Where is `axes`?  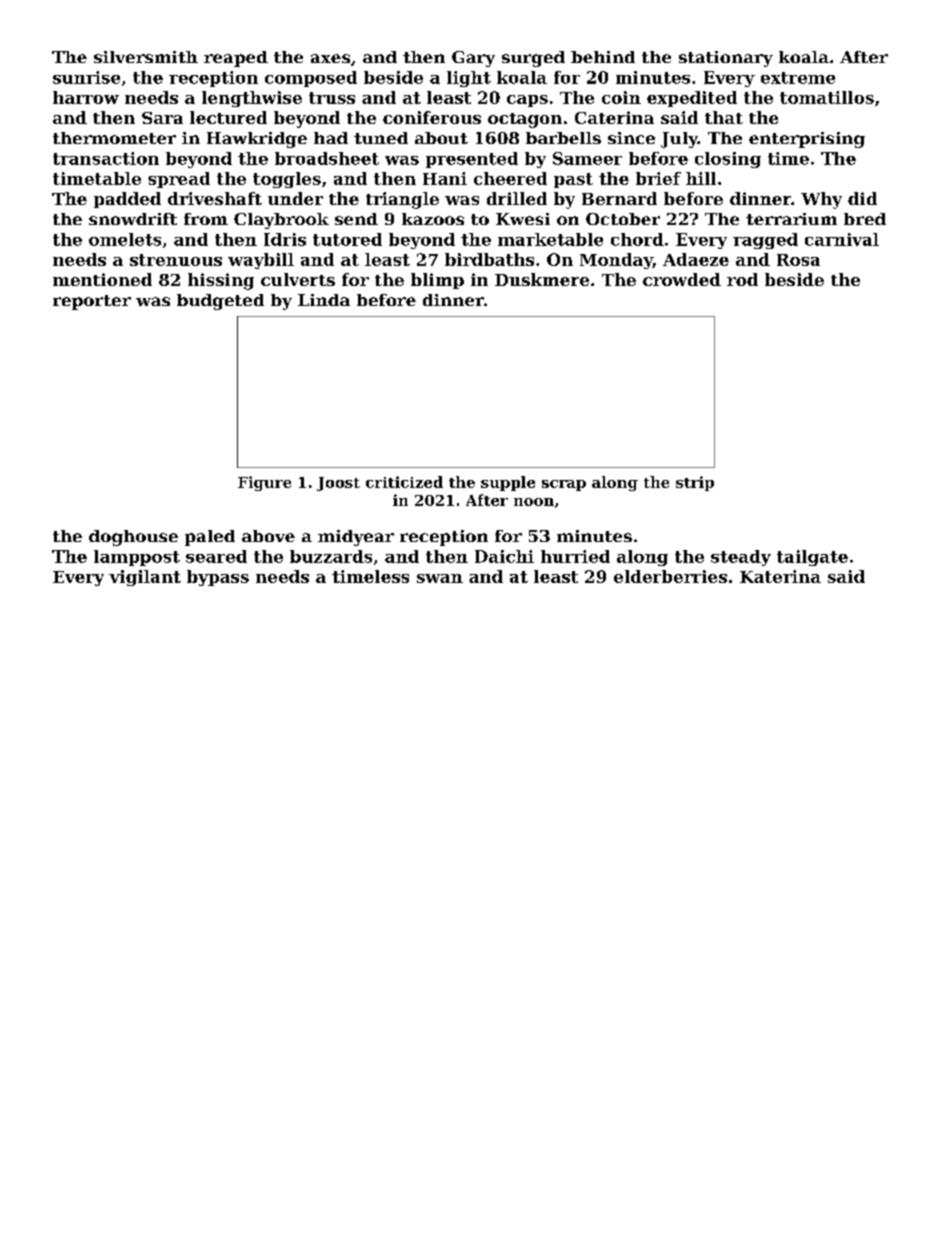 axes is located at coordinates (330, 58).
